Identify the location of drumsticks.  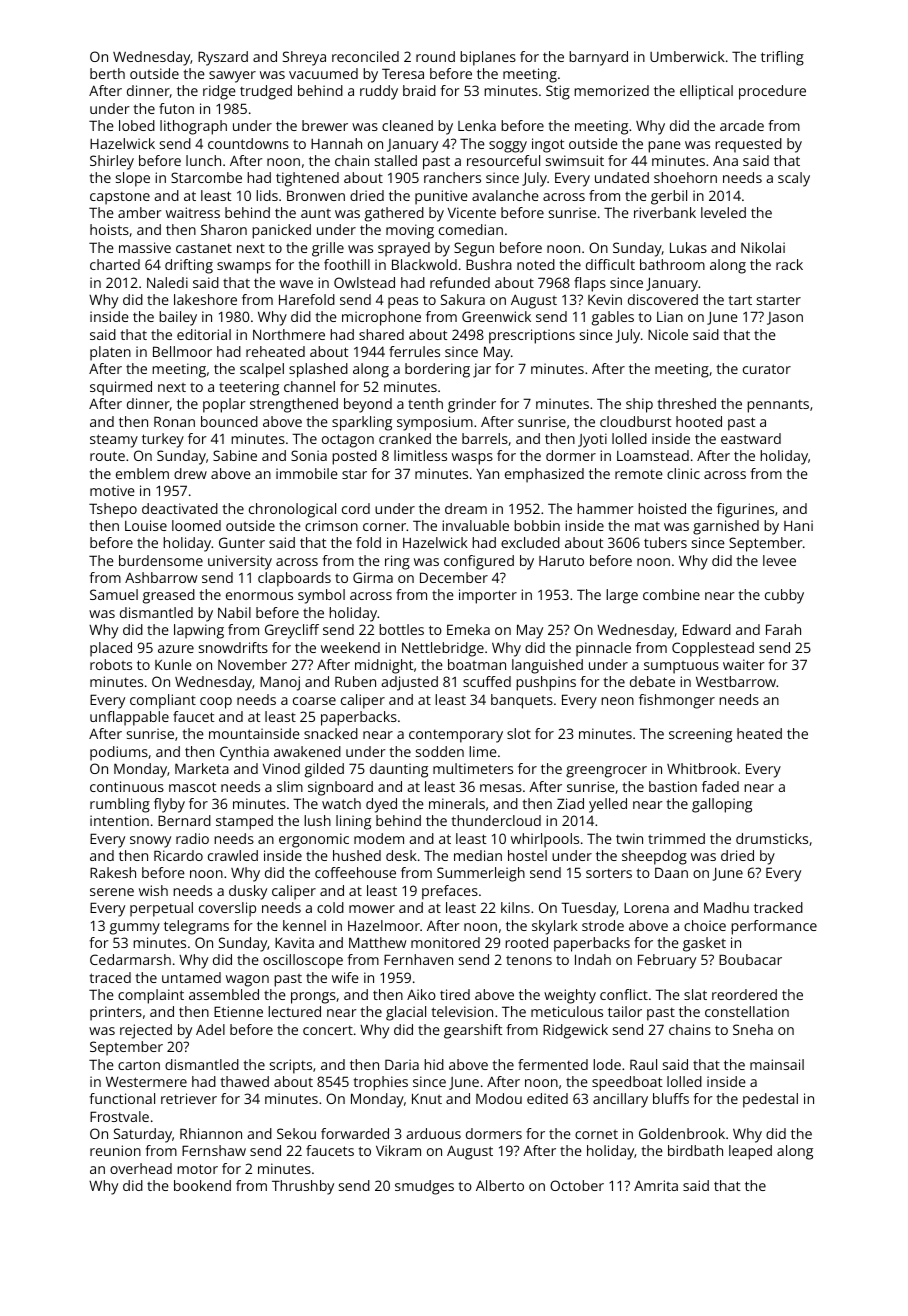
(772, 838).
